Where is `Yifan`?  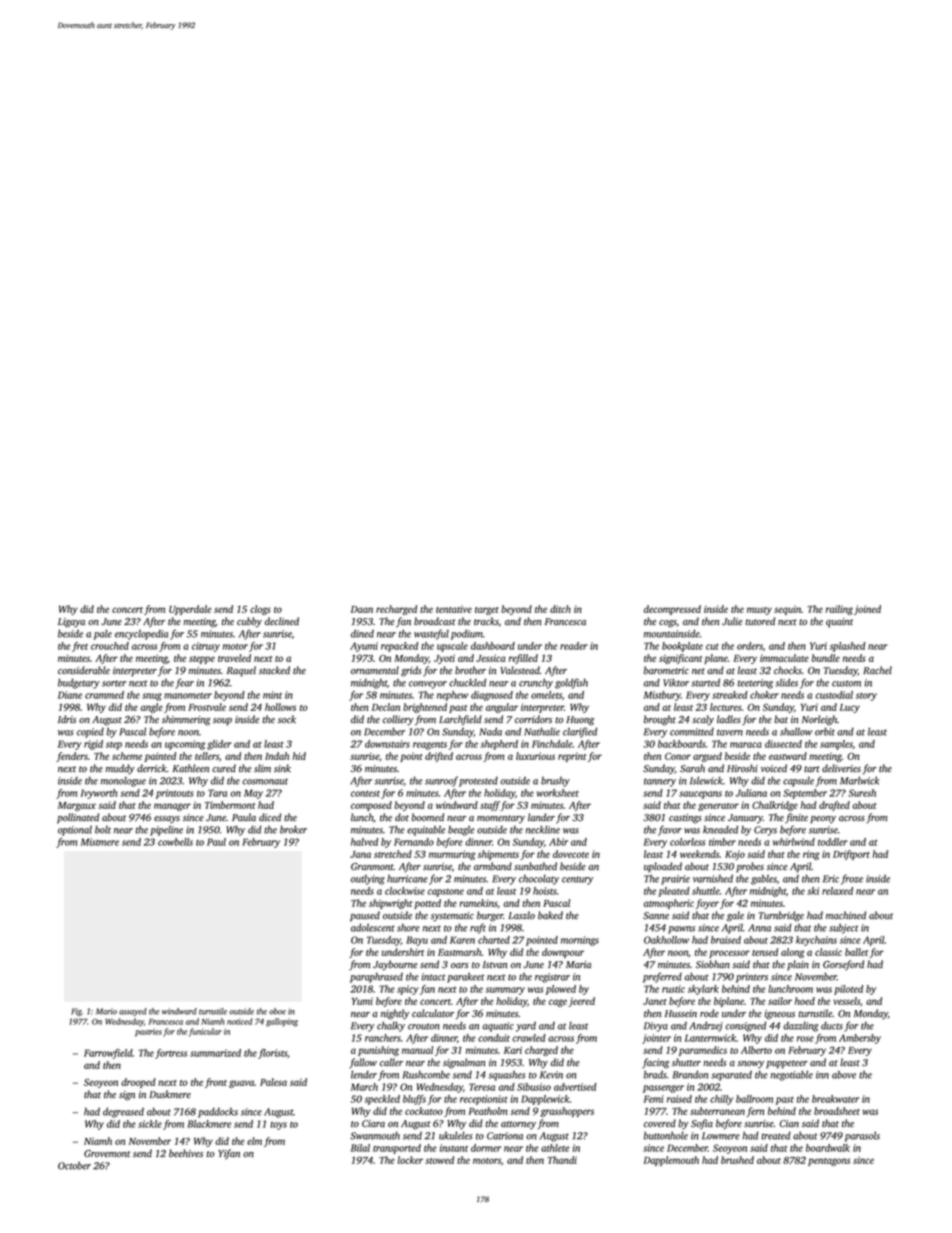
Yifan is located at coordinates (229, 1154).
